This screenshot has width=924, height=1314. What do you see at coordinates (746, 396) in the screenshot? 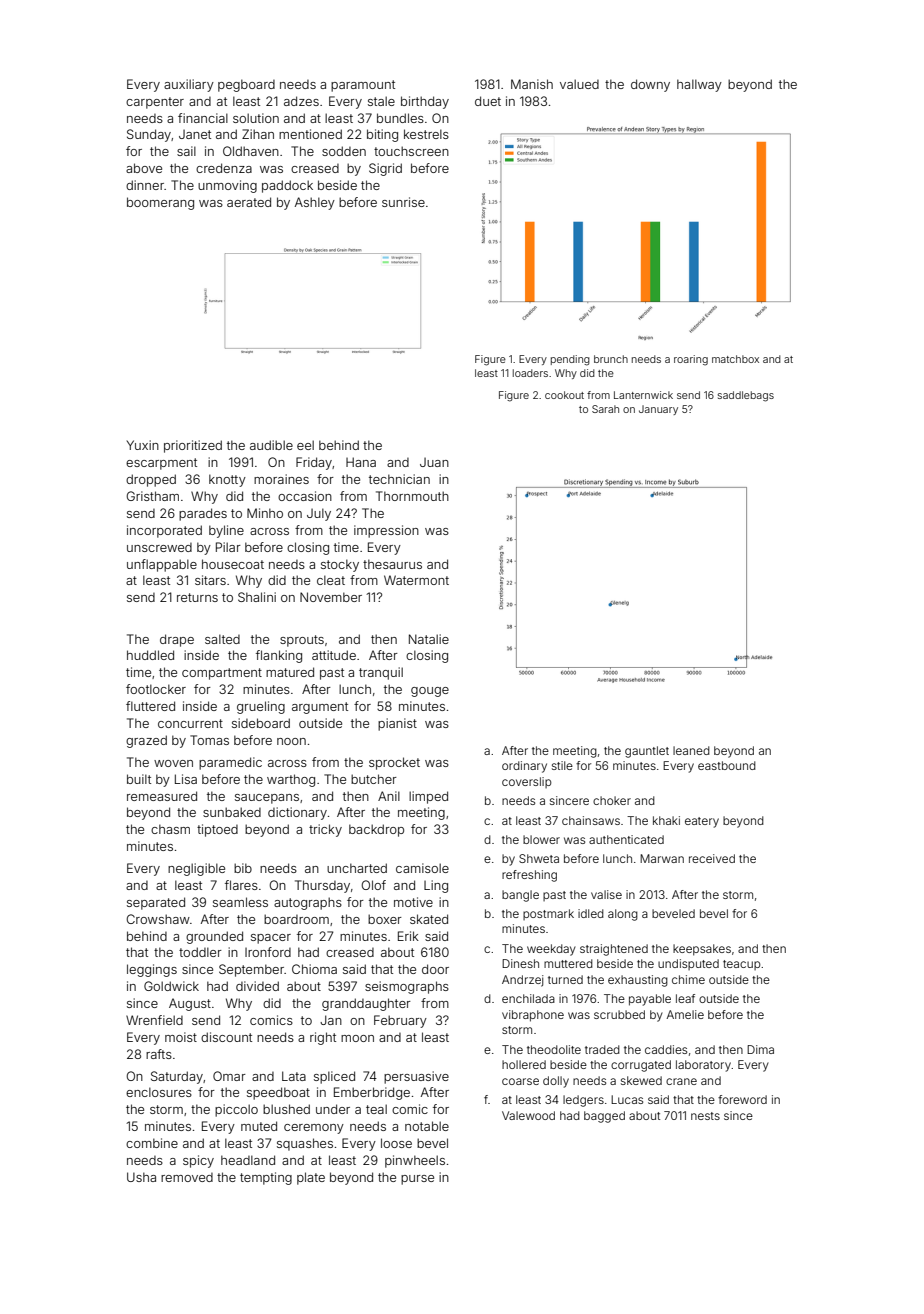
I see `saddlebags` at bounding box center [746, 396].
